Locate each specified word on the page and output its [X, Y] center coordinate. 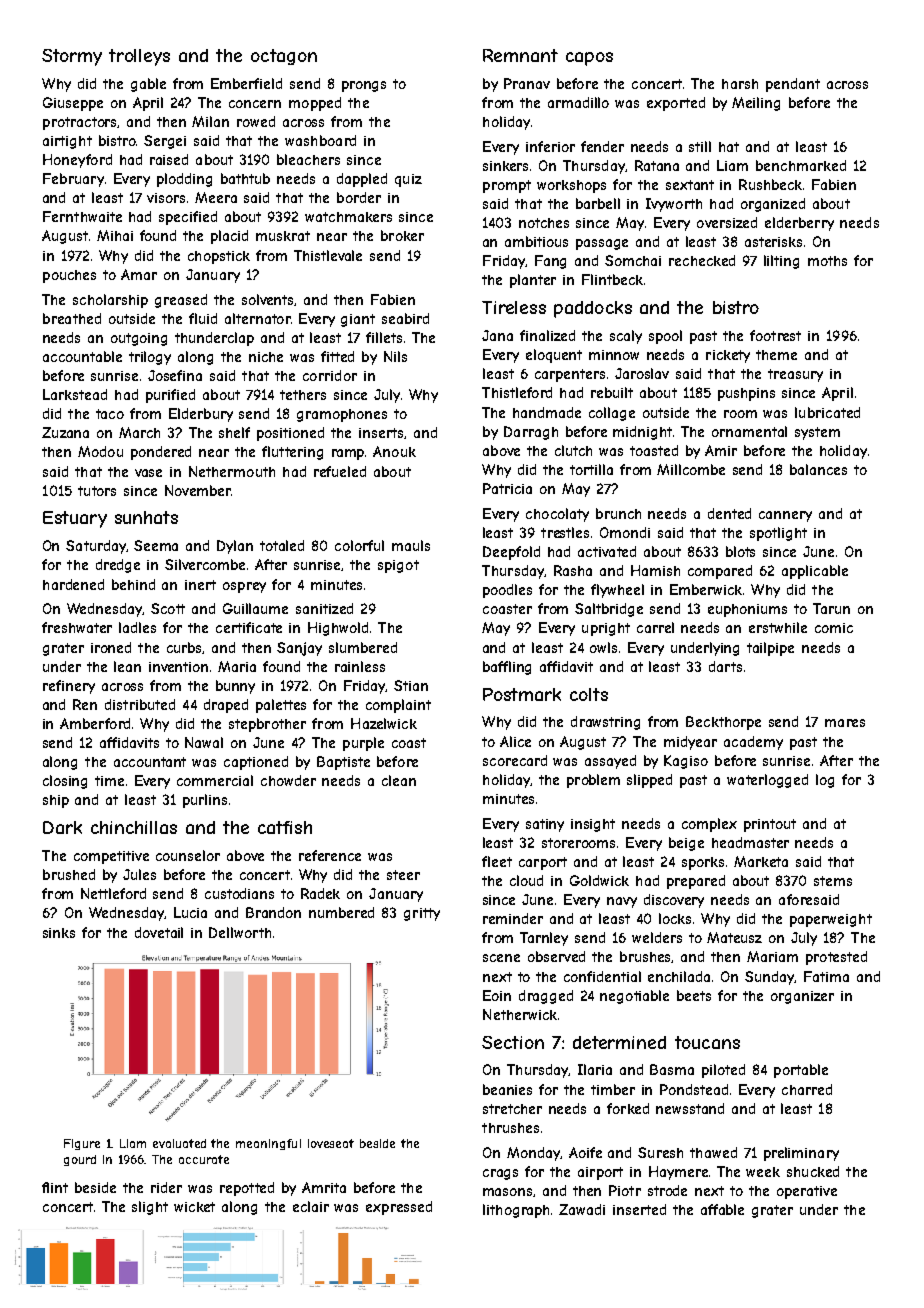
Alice [515, 741]
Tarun [831, 608]
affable [722, 1209]
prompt [507, 186]
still [700, 146]
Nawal [204, 742]
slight [150, 1208]
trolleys [139, 57]
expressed [399, 1208]
